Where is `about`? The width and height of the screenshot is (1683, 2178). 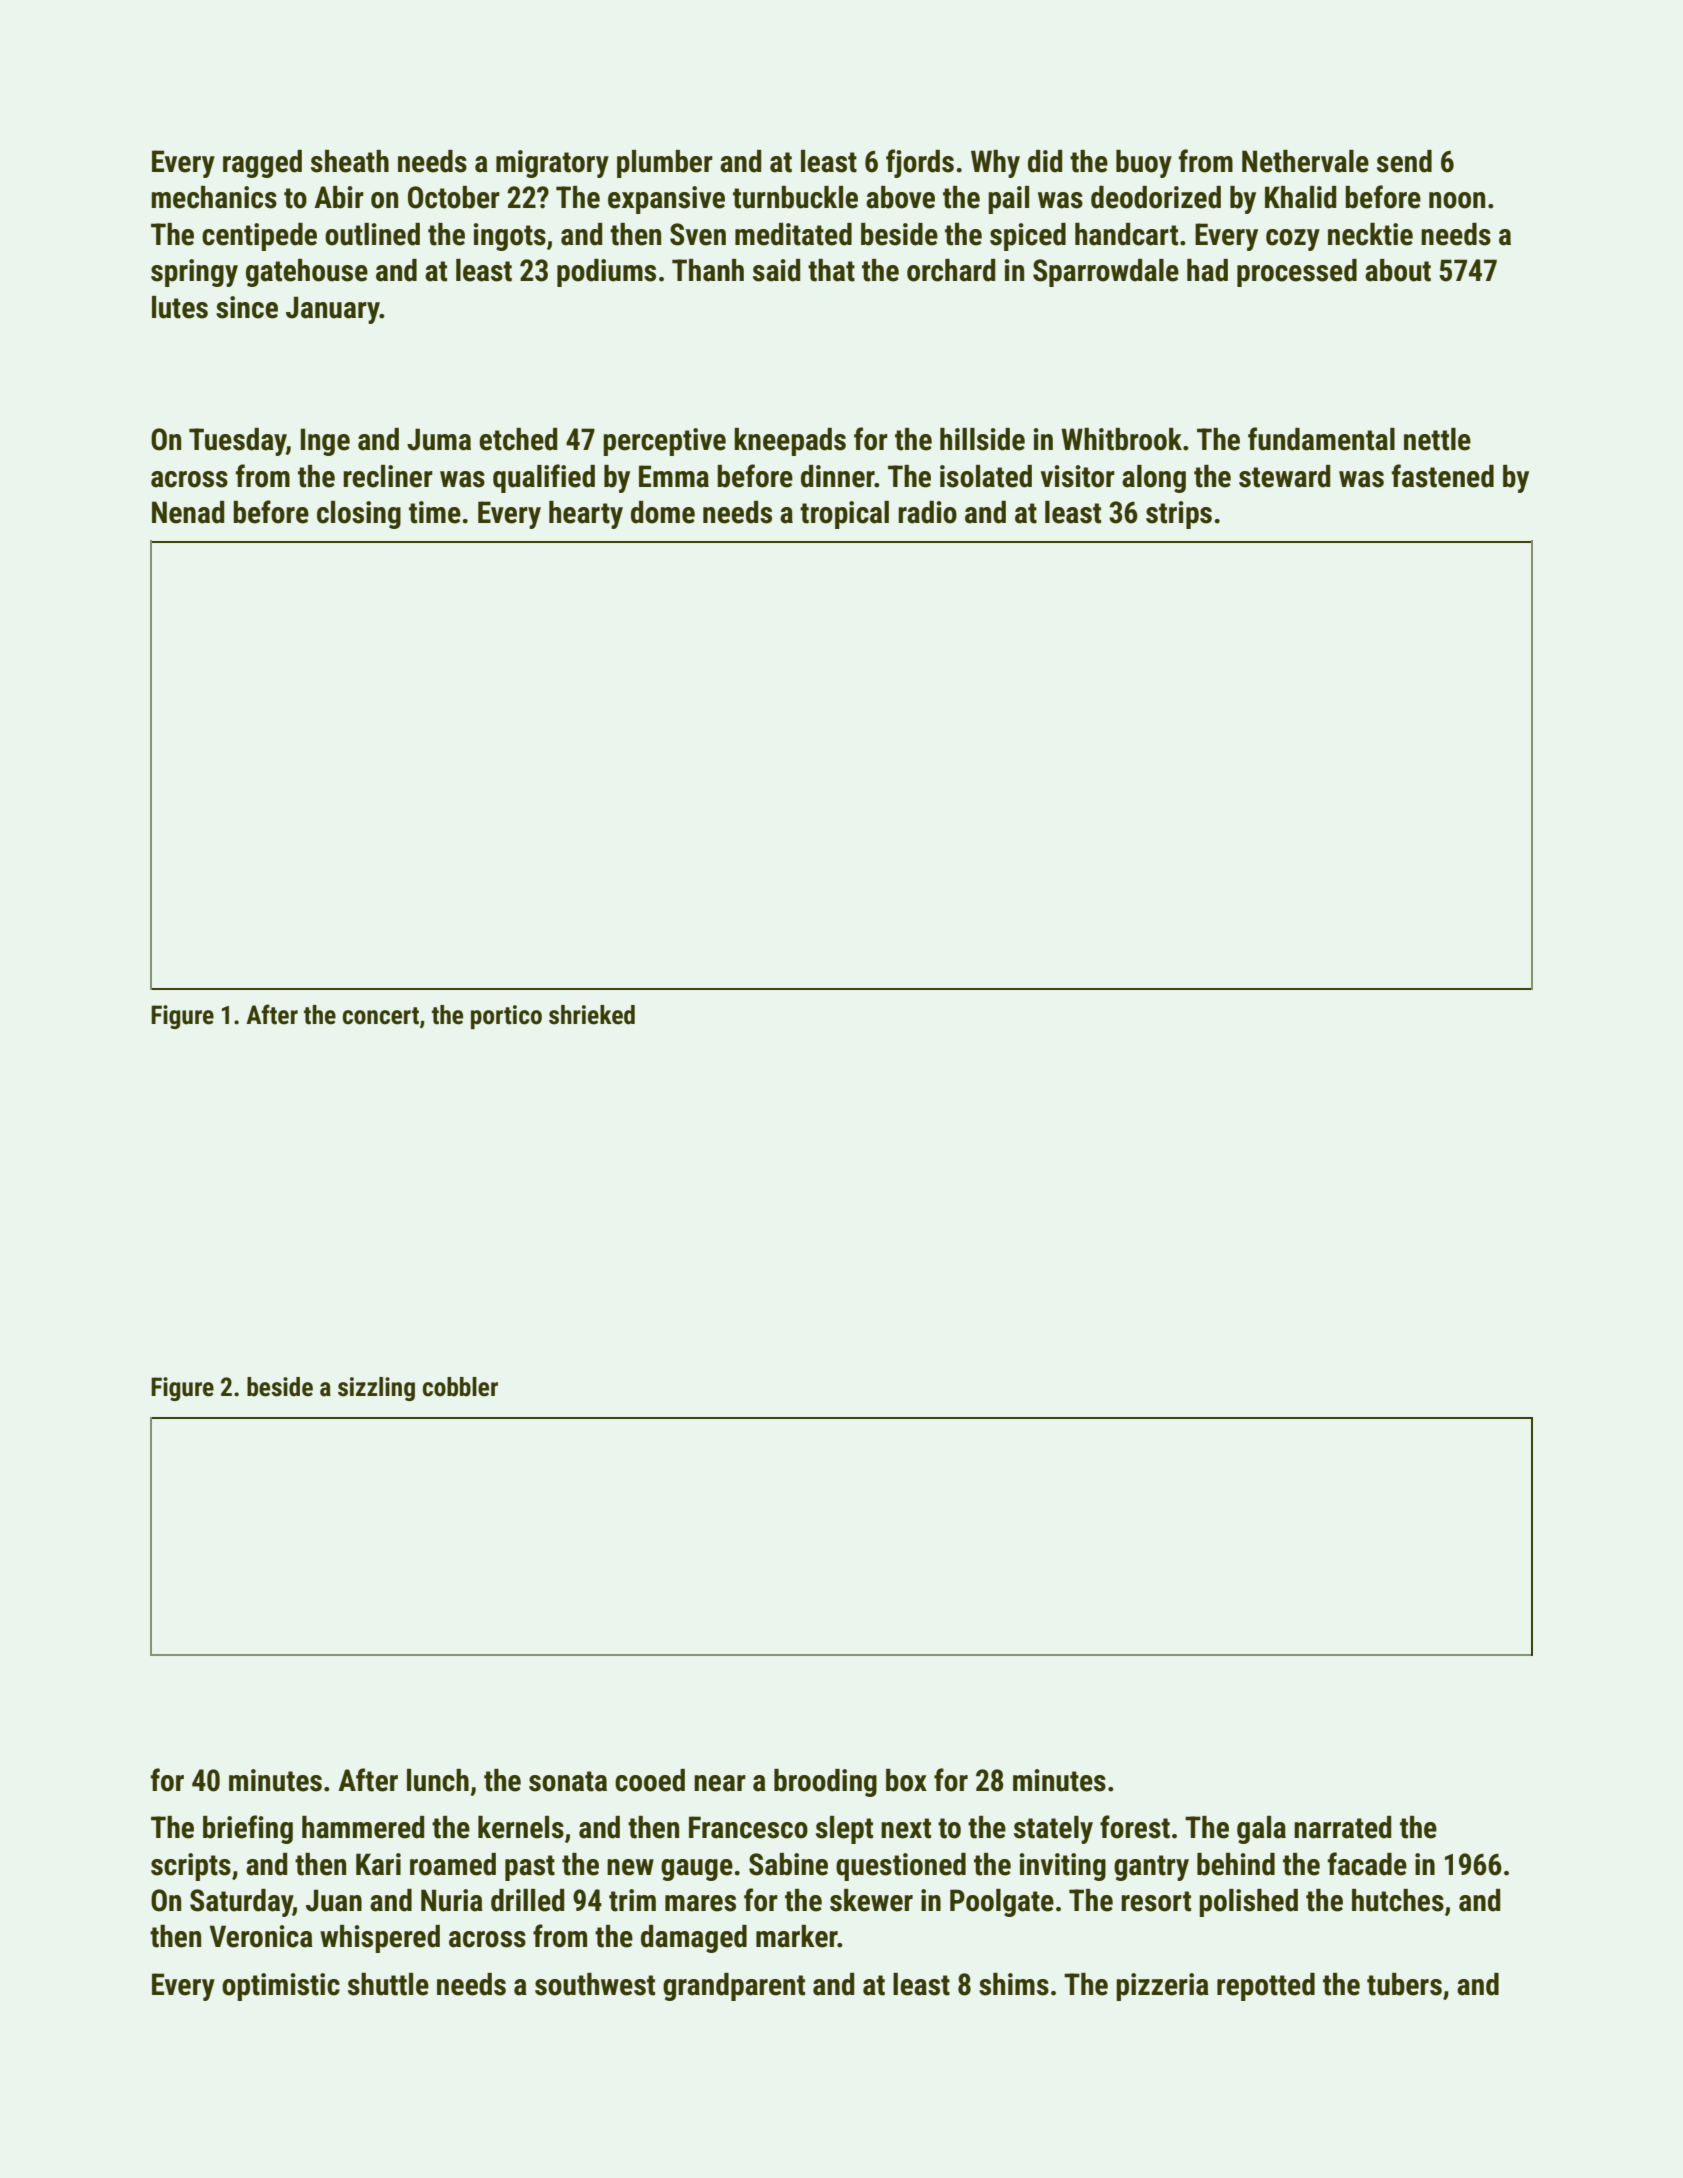
about is located at coordinates (1398, 270).
